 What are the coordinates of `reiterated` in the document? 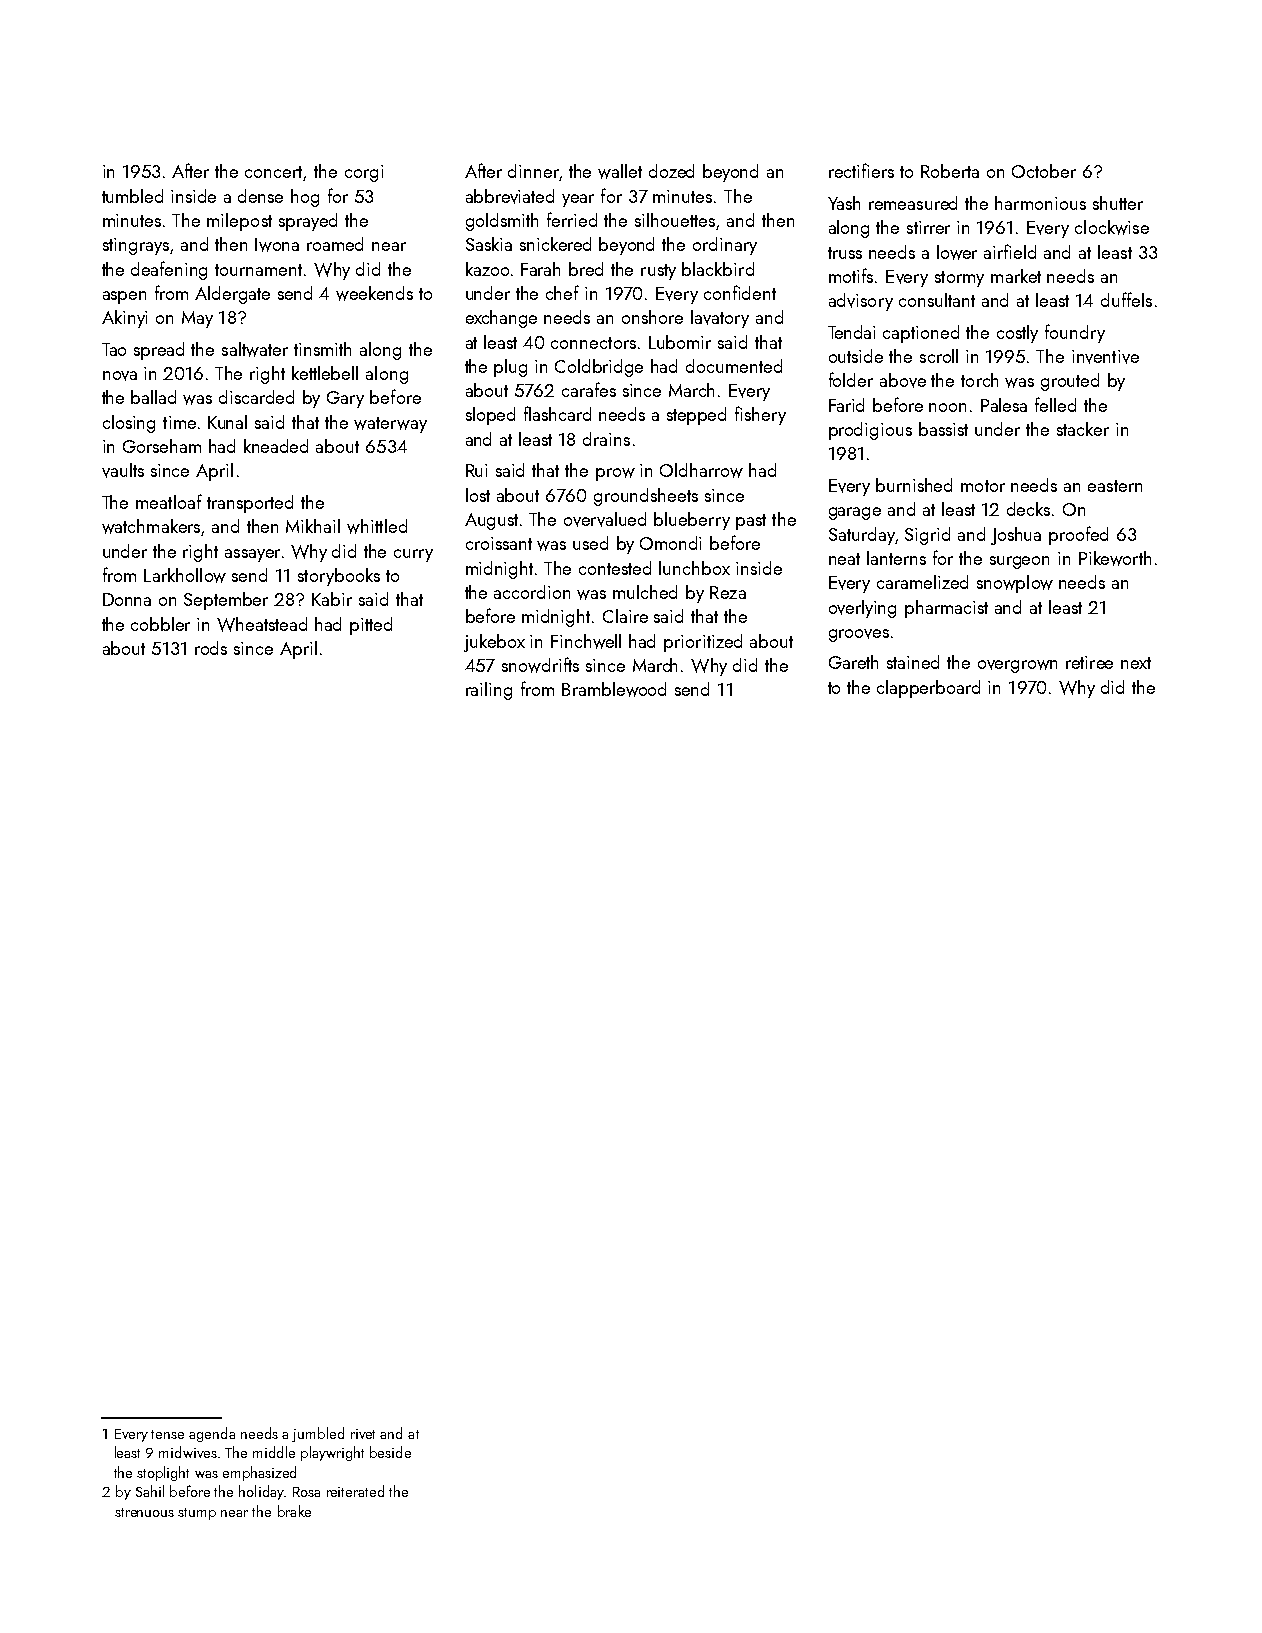 It's located at (355, 1491).
